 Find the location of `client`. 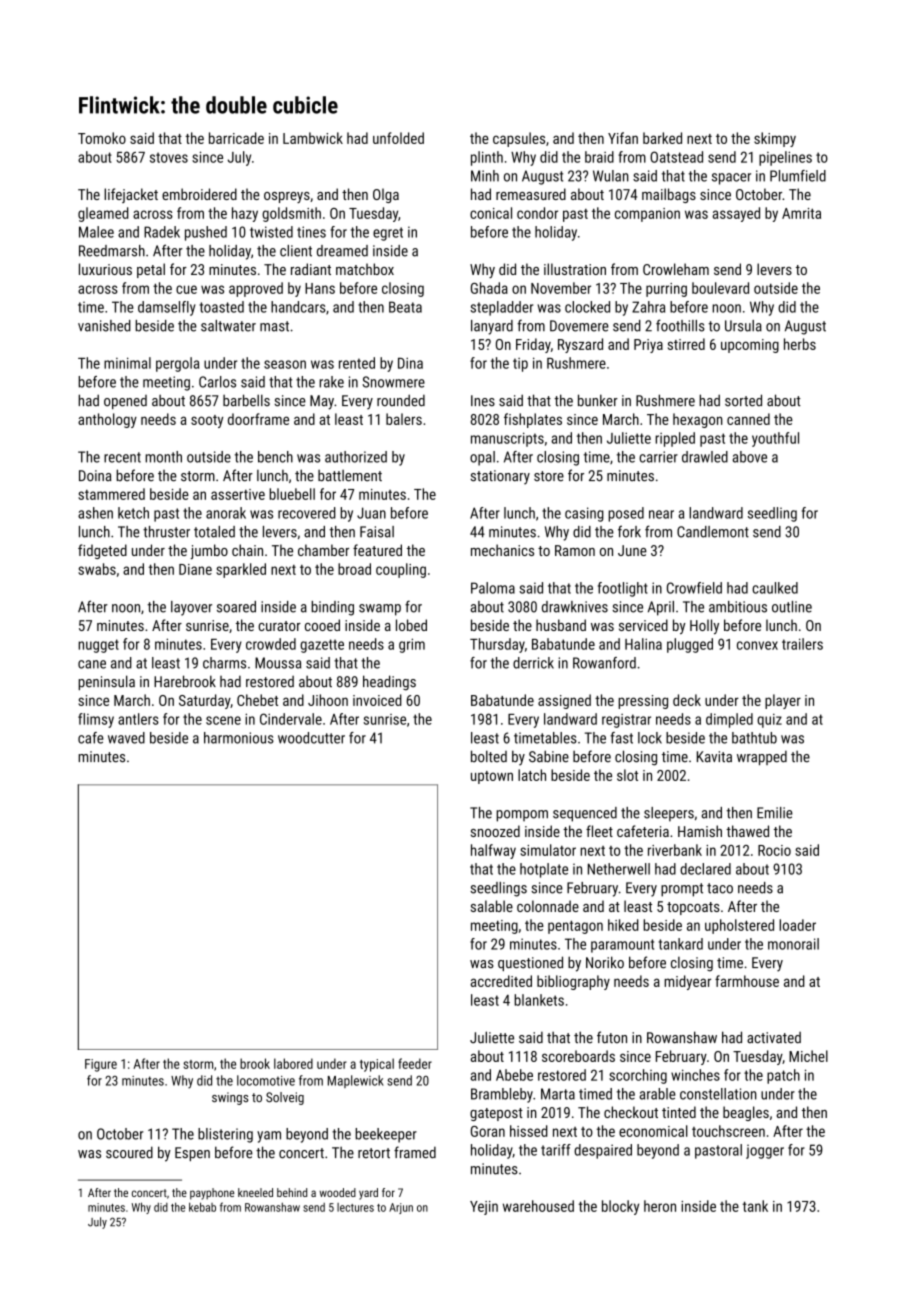

client is located at coordinates (296, 251).
